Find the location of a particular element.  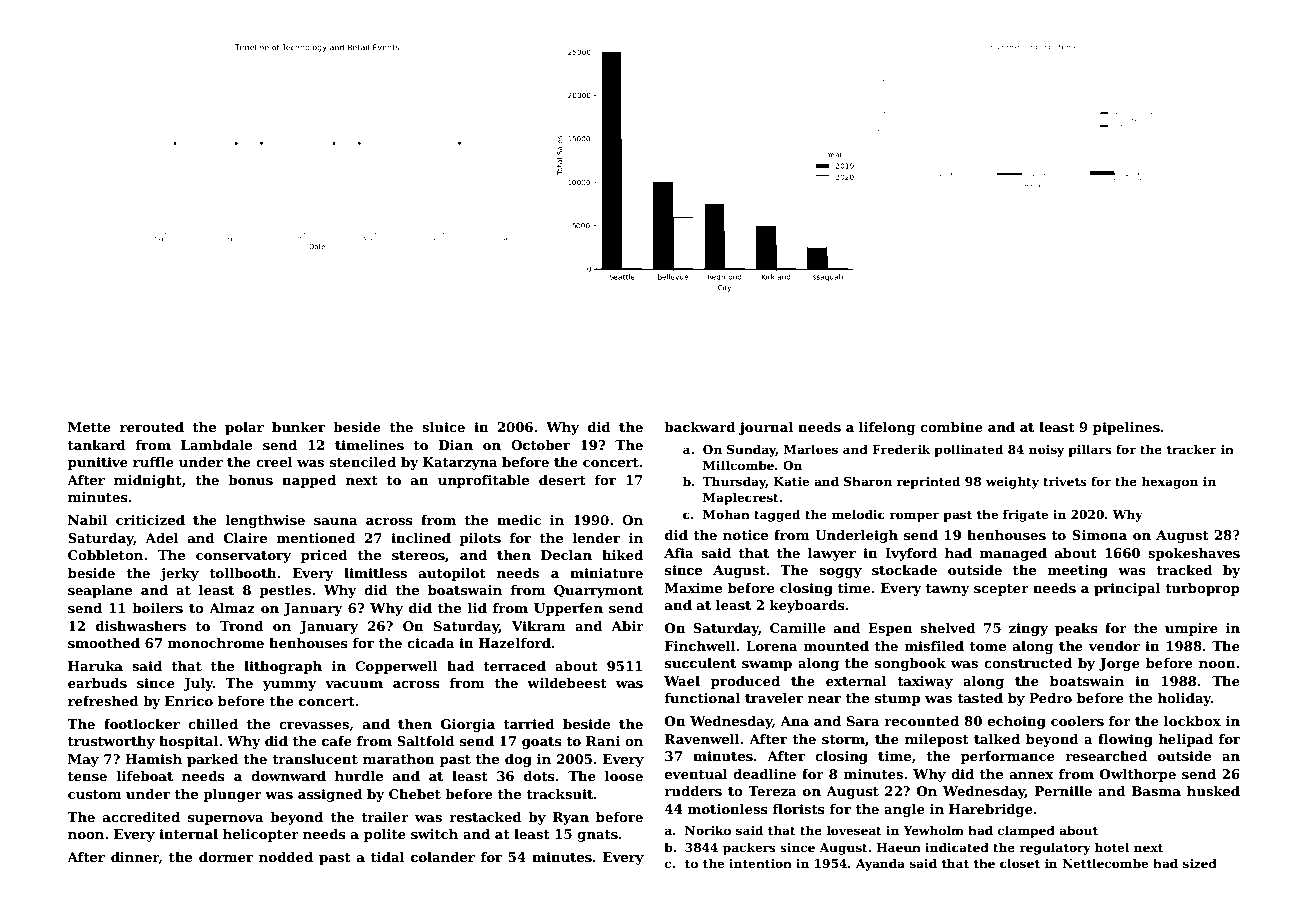

footlocker is located at coordinates (142, 724).
